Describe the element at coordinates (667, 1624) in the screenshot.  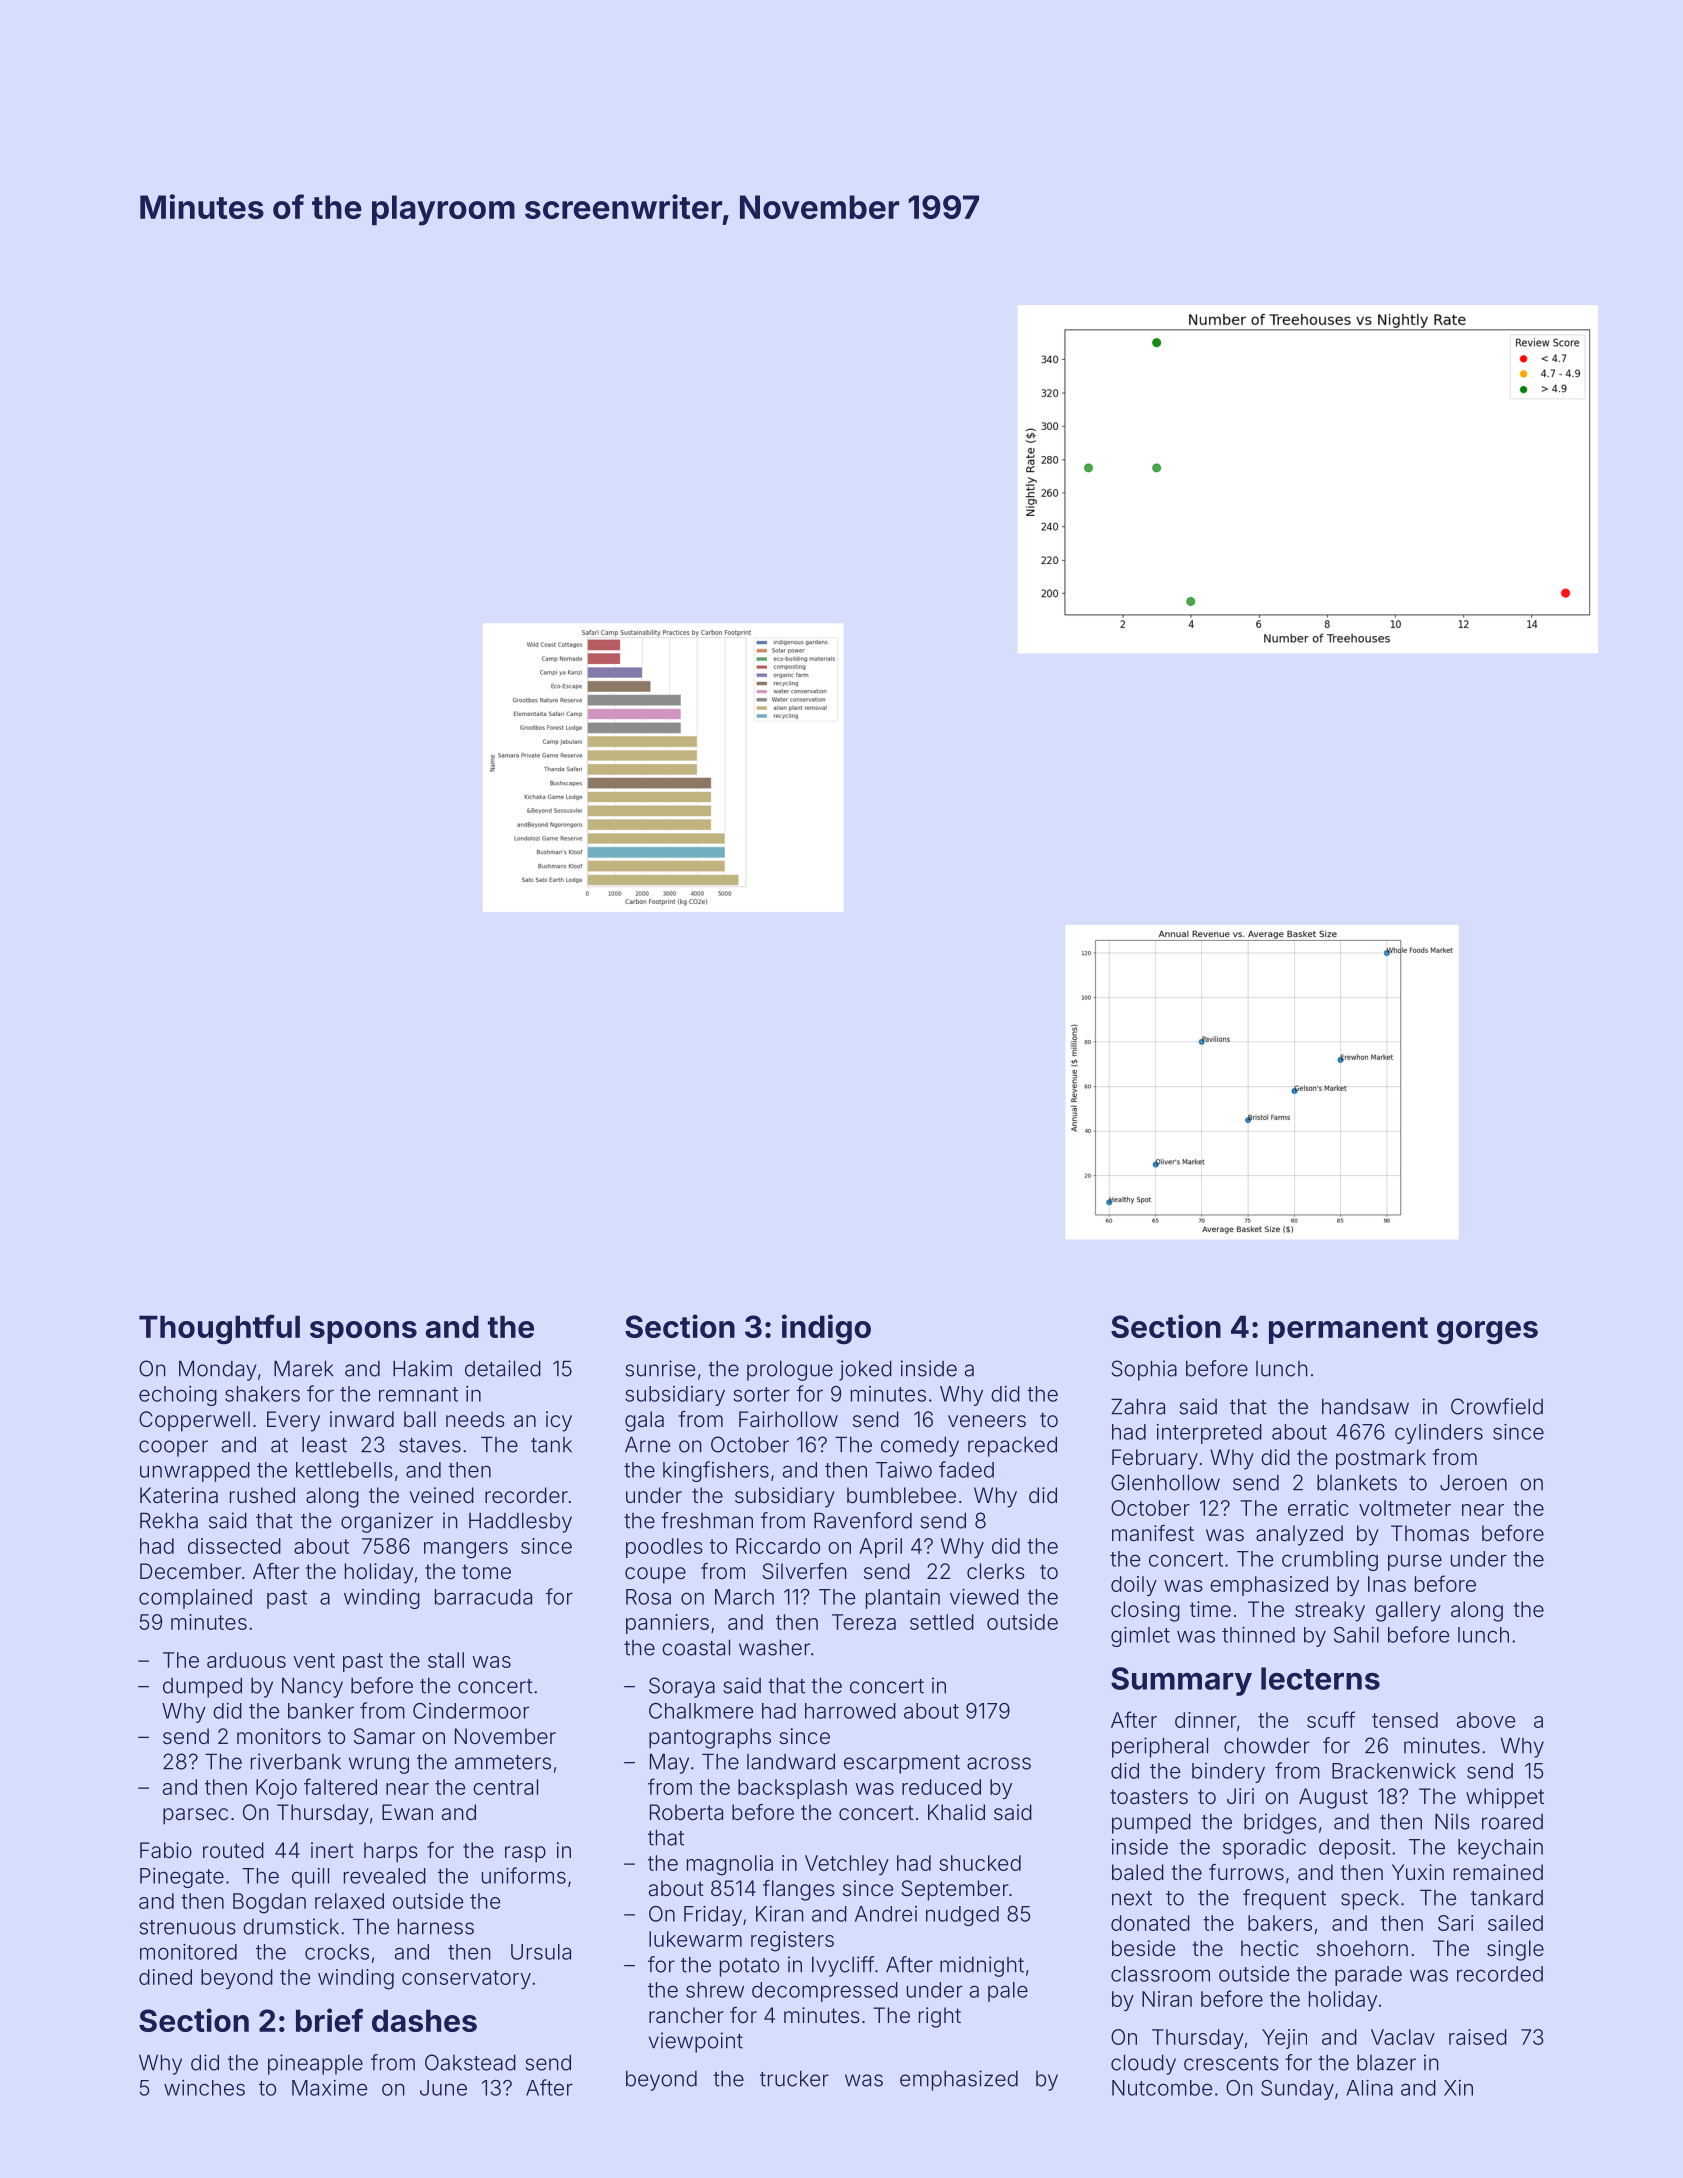
I see `panniers` at that location.
